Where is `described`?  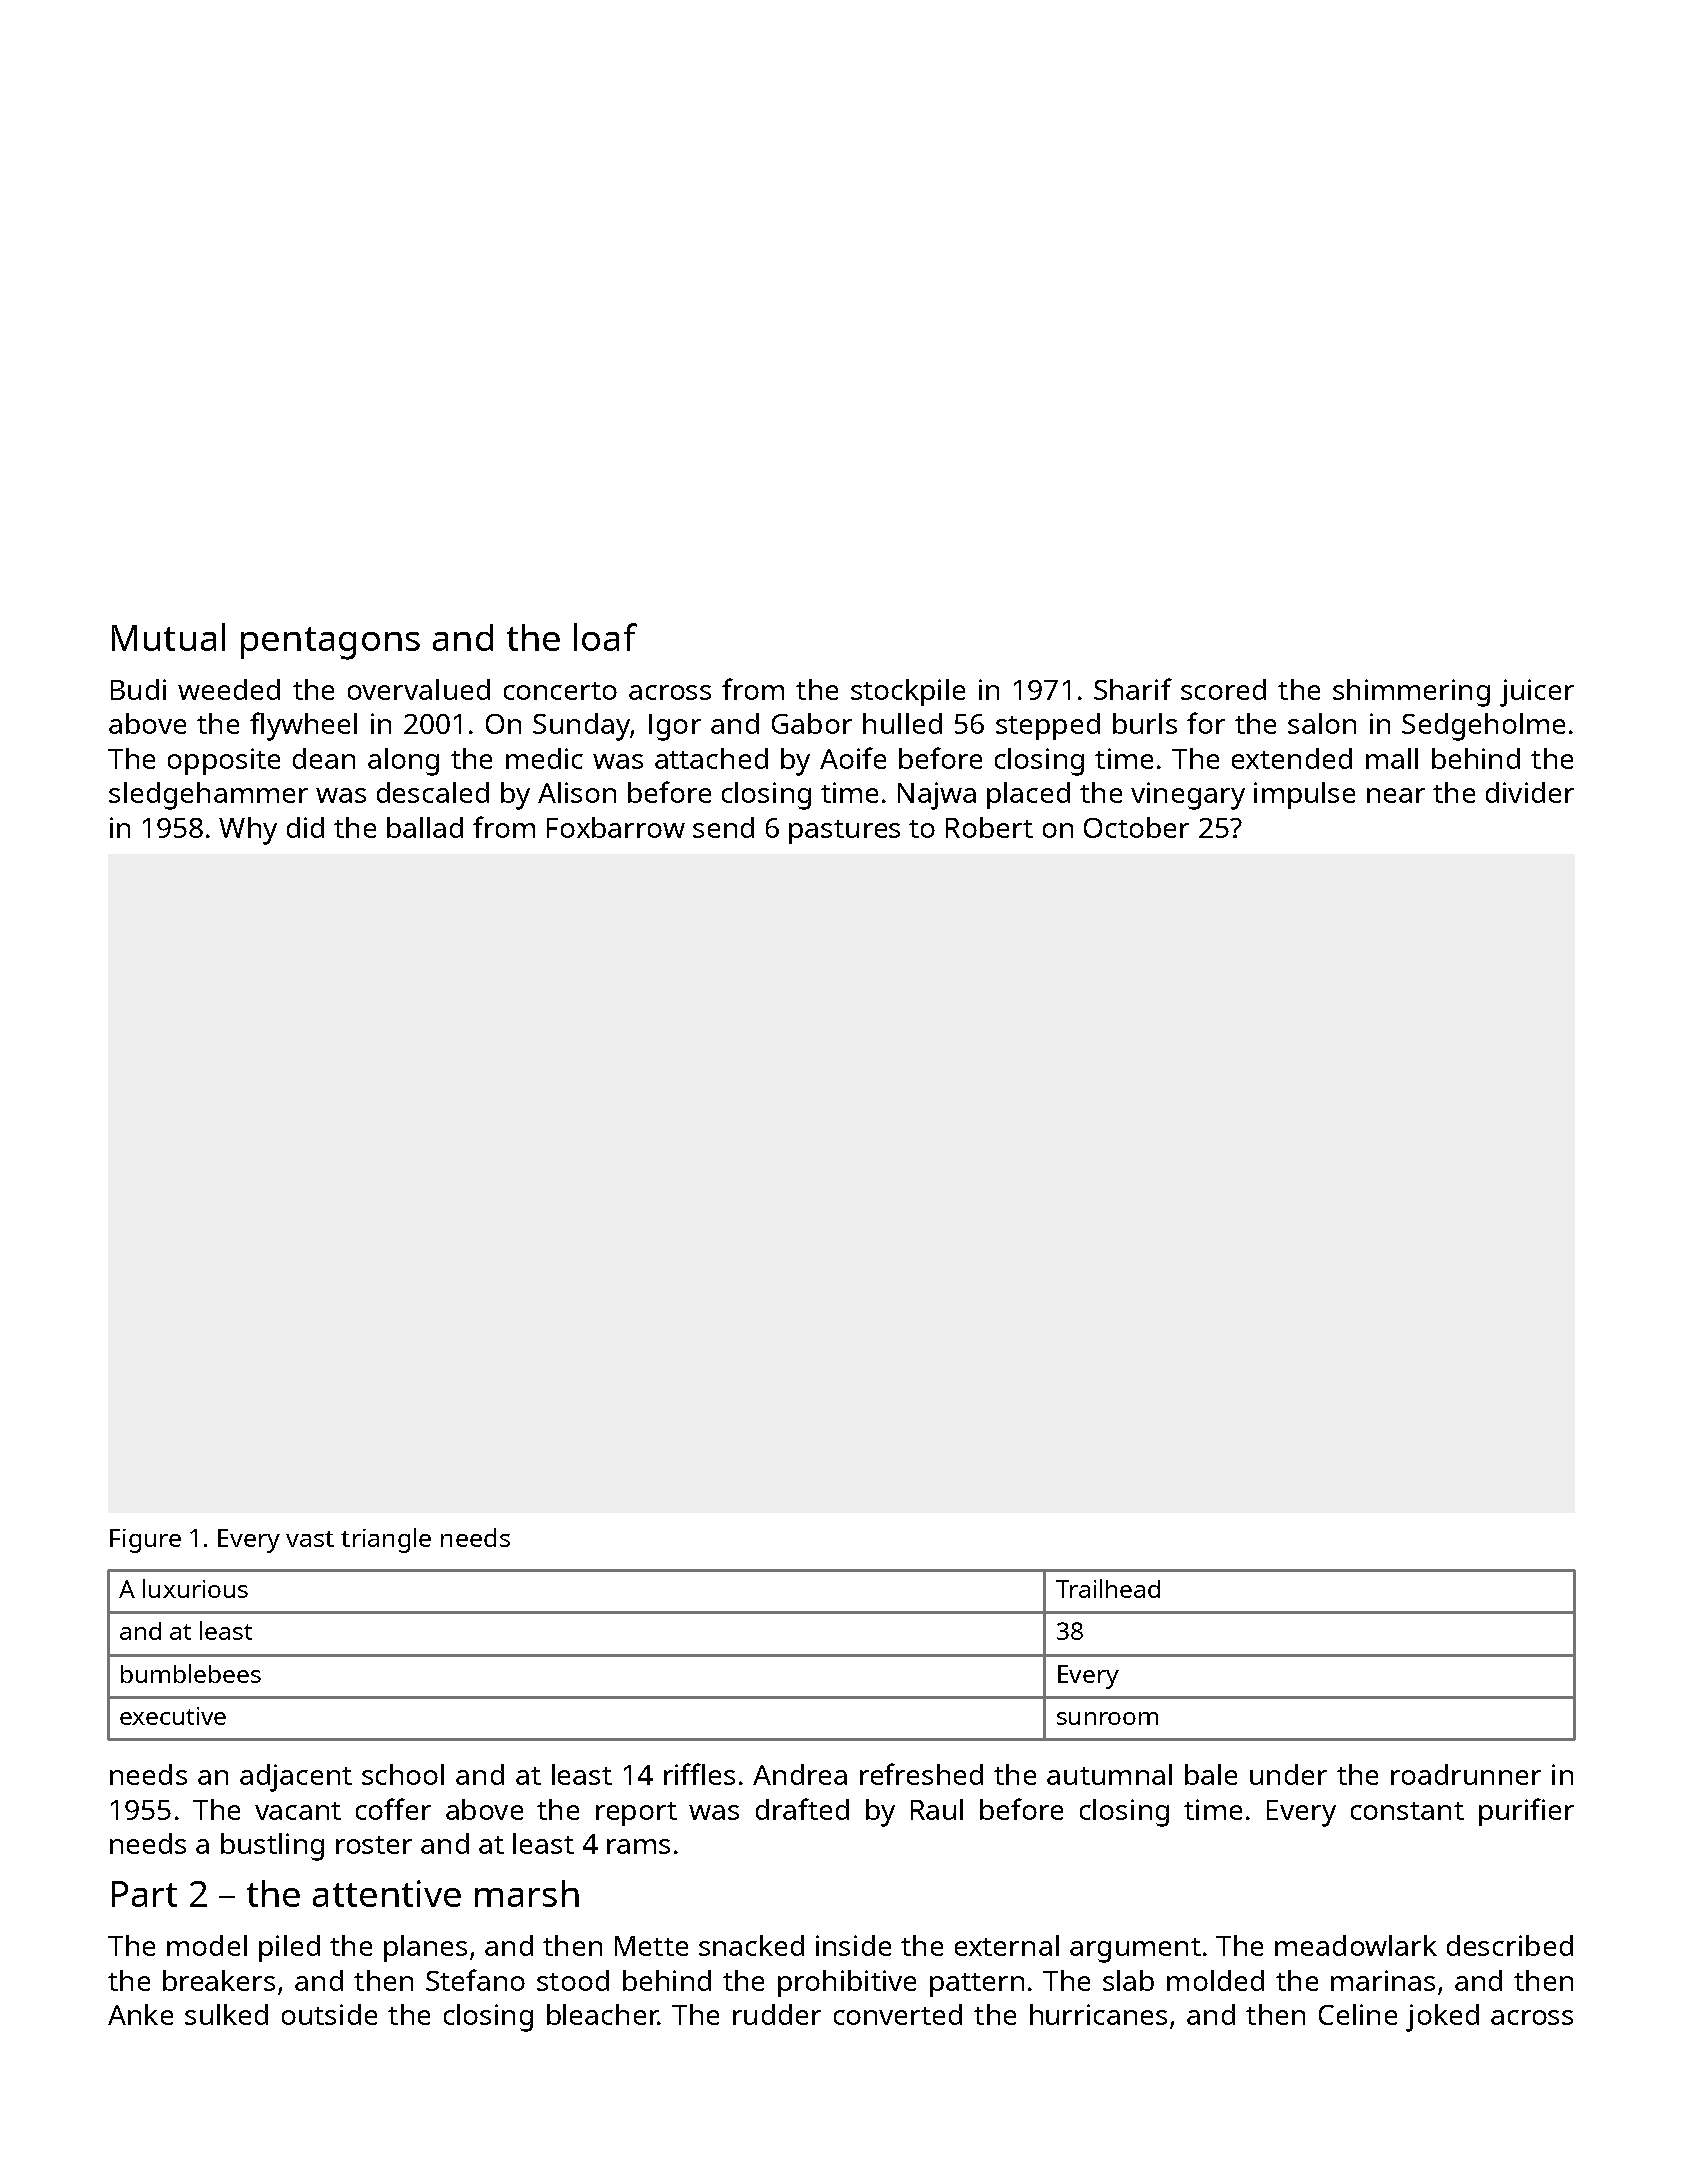 described is located at coordinates (1510, 1945).
